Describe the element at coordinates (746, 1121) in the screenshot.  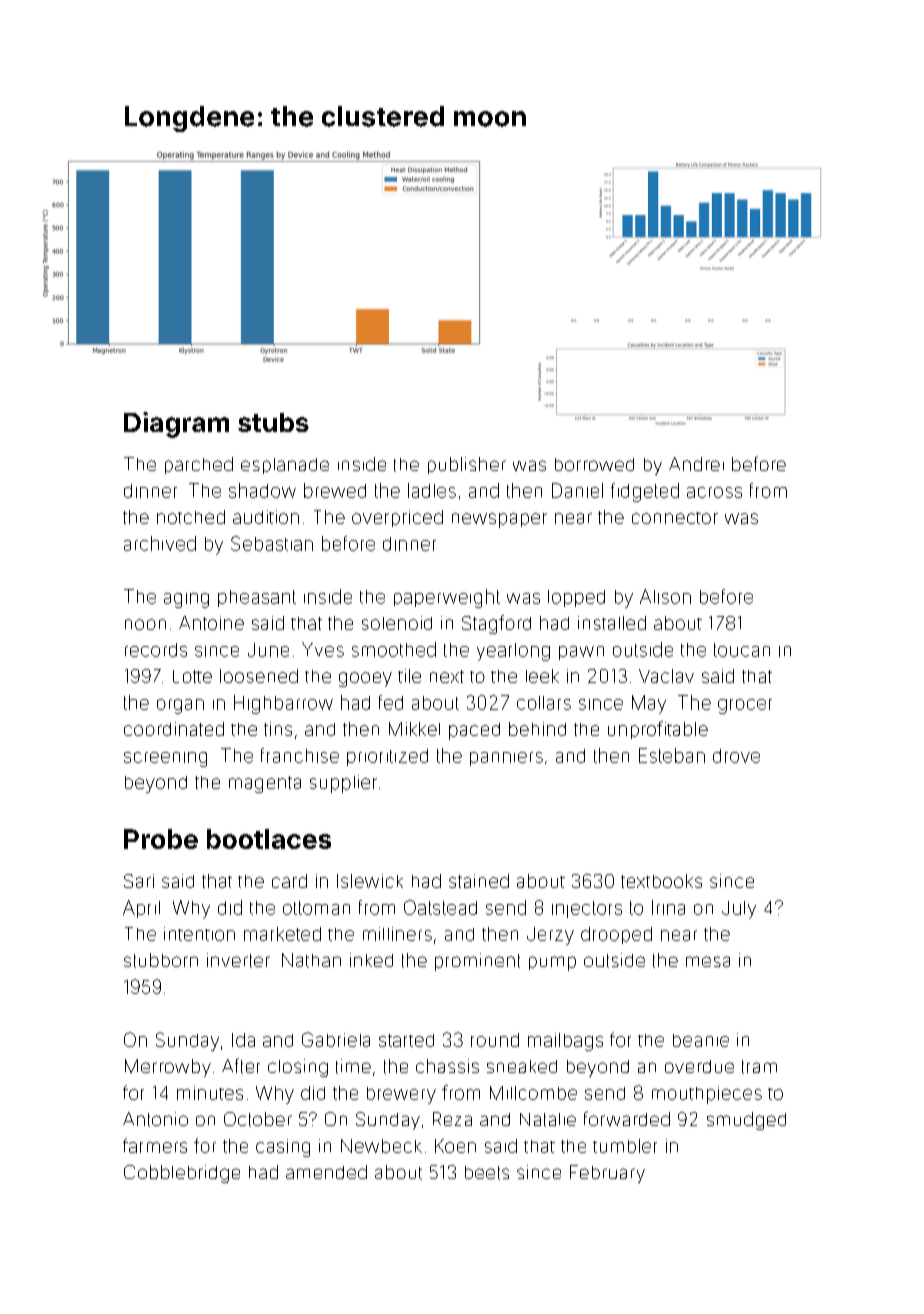
I see `smudged` at that location.
